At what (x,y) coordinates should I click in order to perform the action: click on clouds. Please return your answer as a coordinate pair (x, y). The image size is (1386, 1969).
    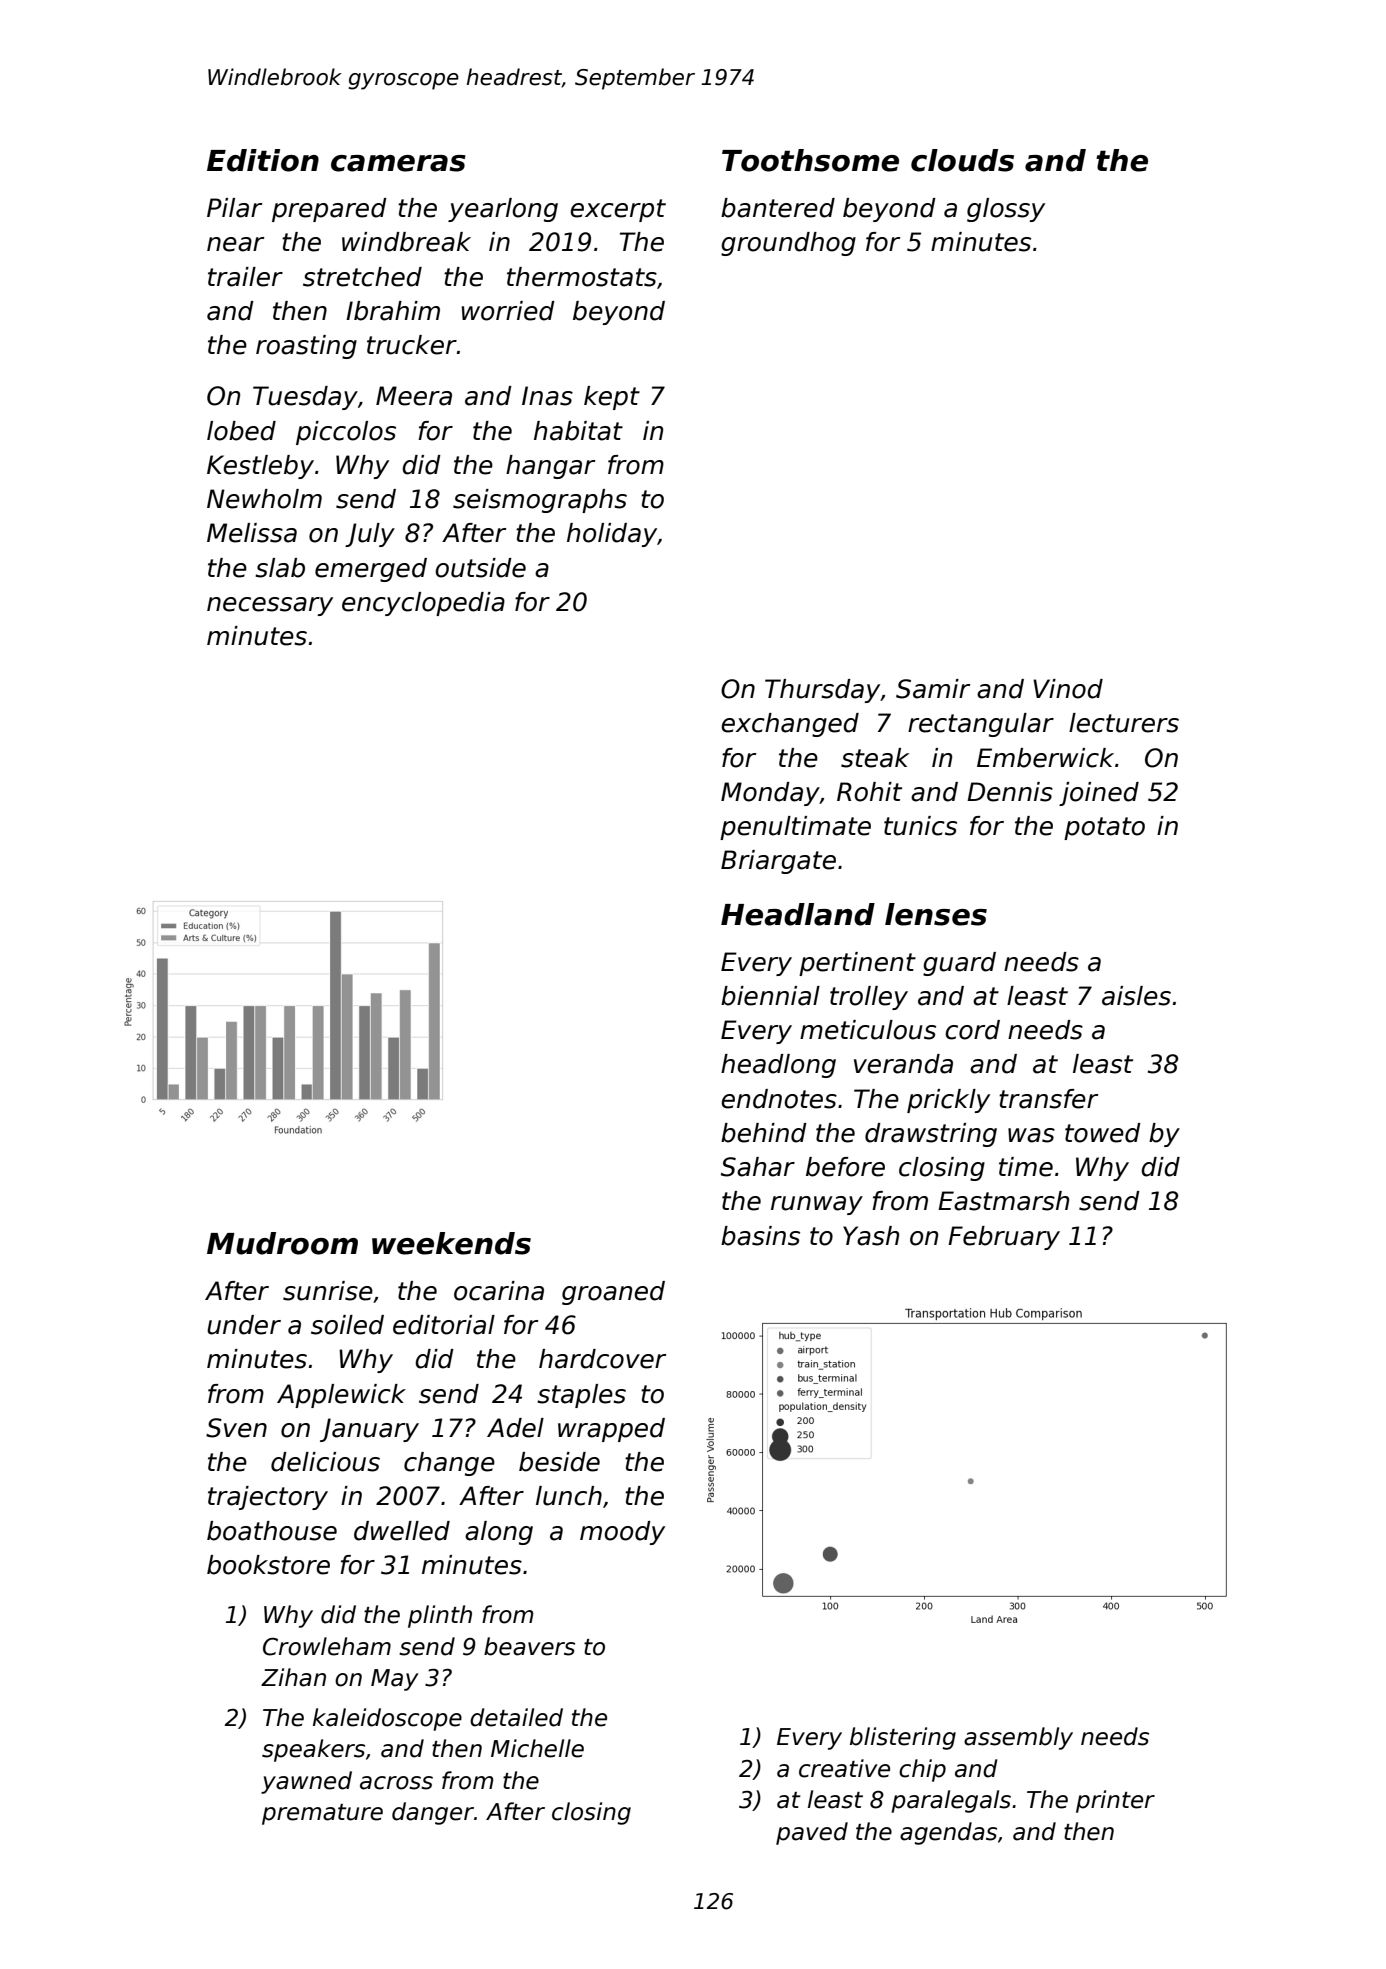
    Looking at the image, I should click on (962, 160).
